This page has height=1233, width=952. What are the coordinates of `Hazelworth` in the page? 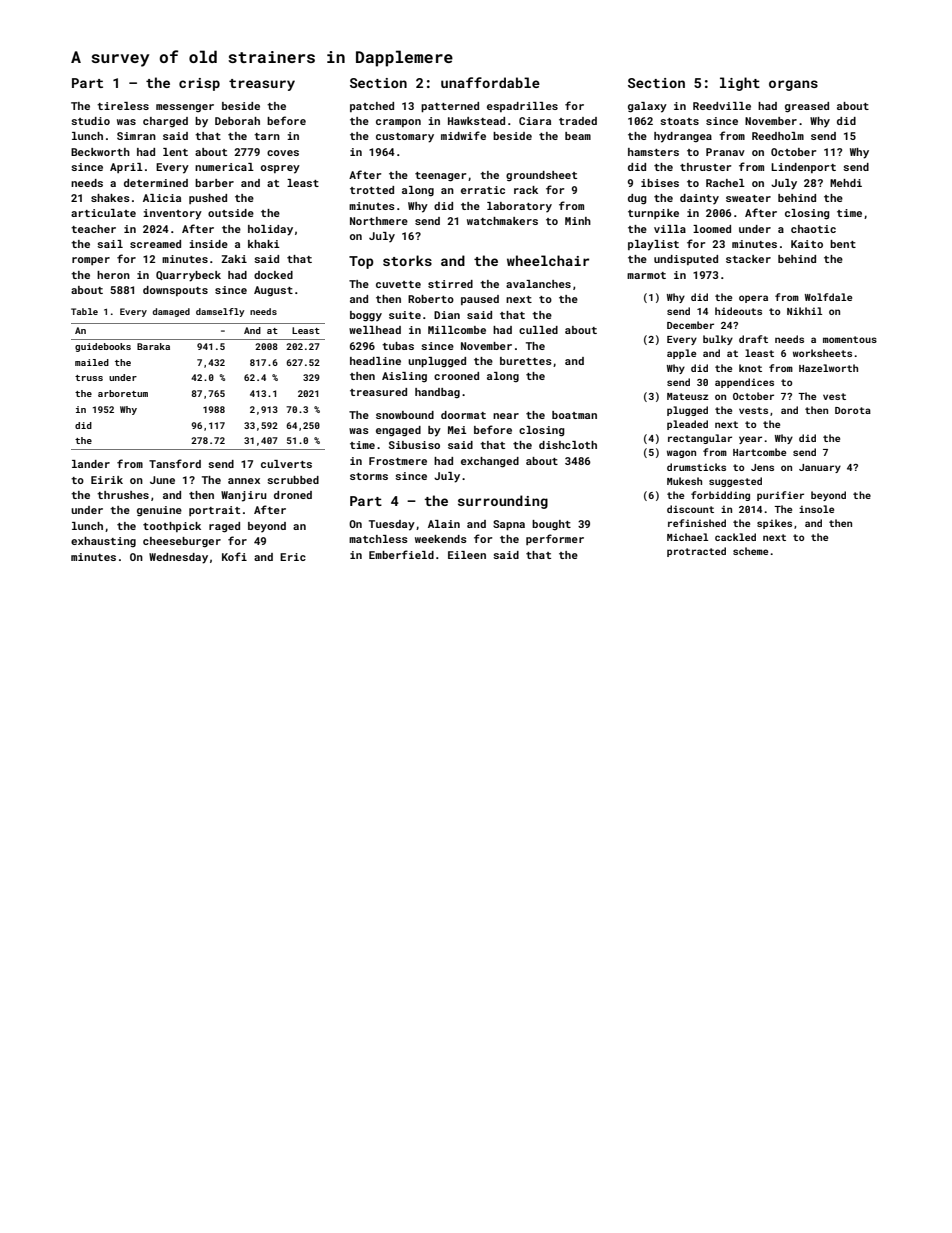 It's located at (828, 368).
